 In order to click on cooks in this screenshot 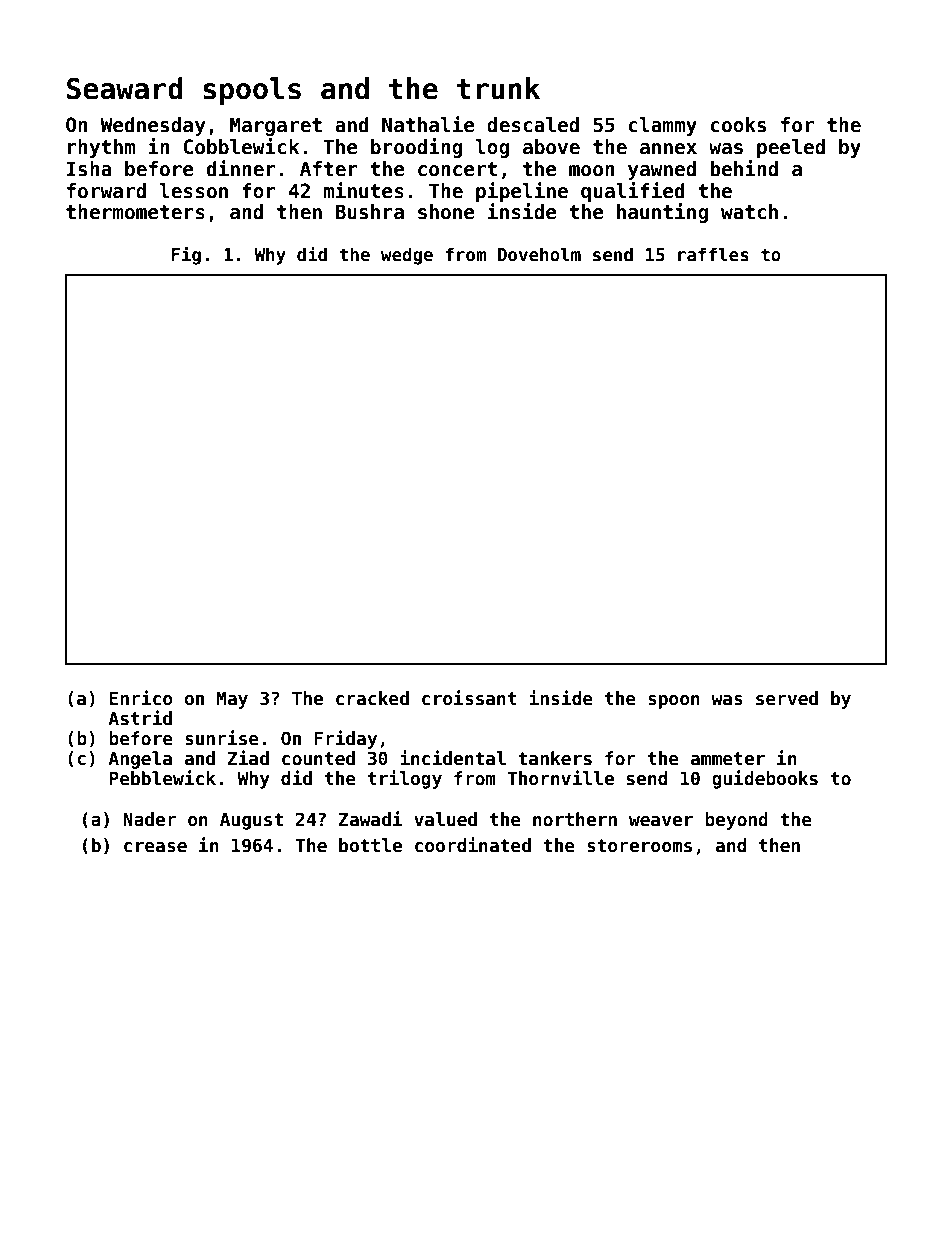, I will do `click(738, 125)`.
